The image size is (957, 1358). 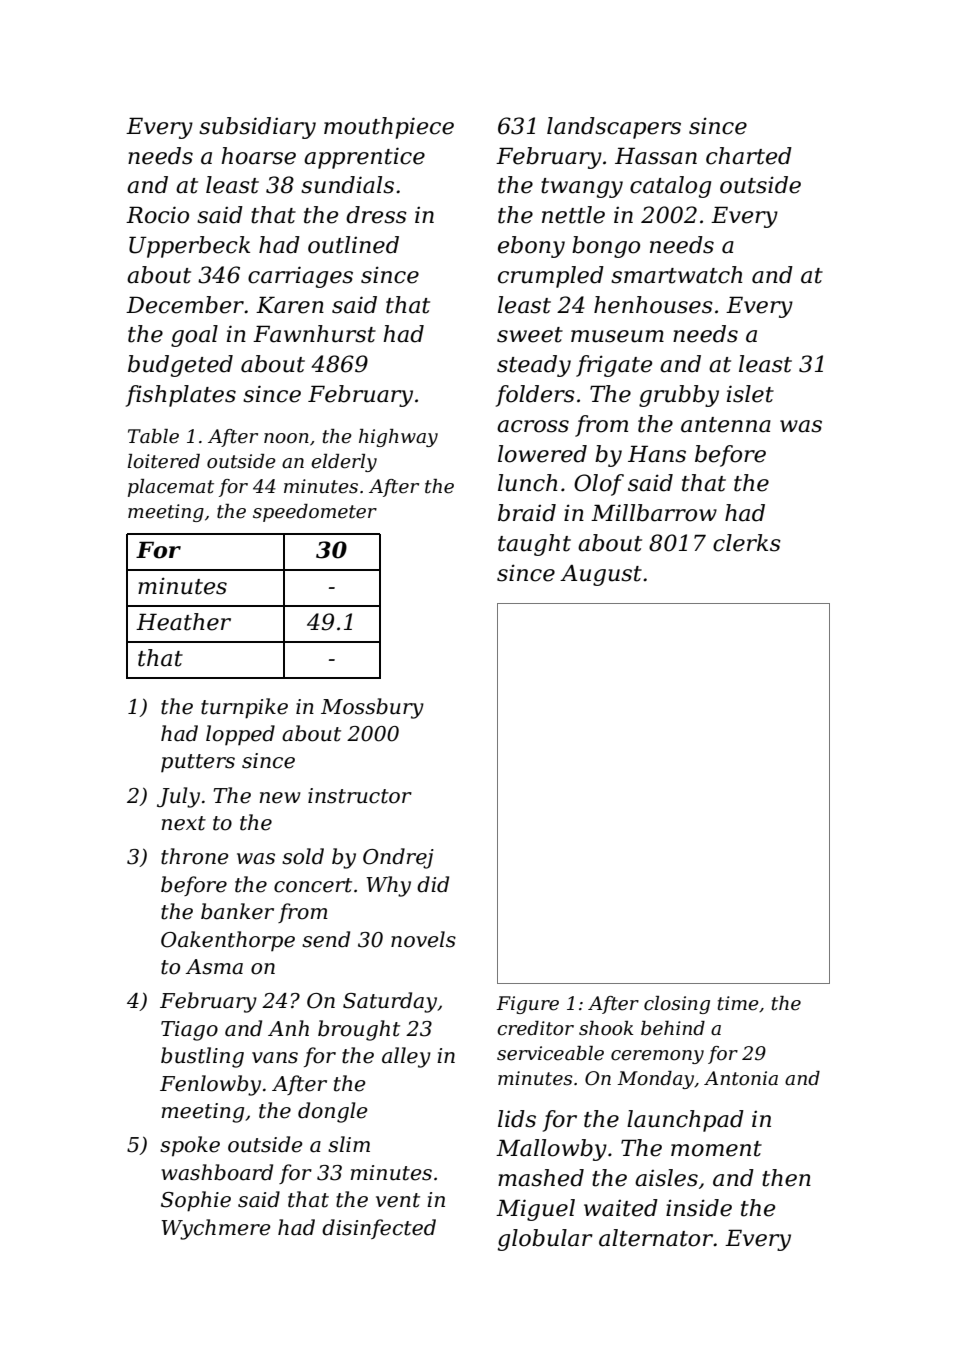 What do you see at coordinates (535, 1028) in the page?
I see `creditor` at bounding box center [535, 1028].
